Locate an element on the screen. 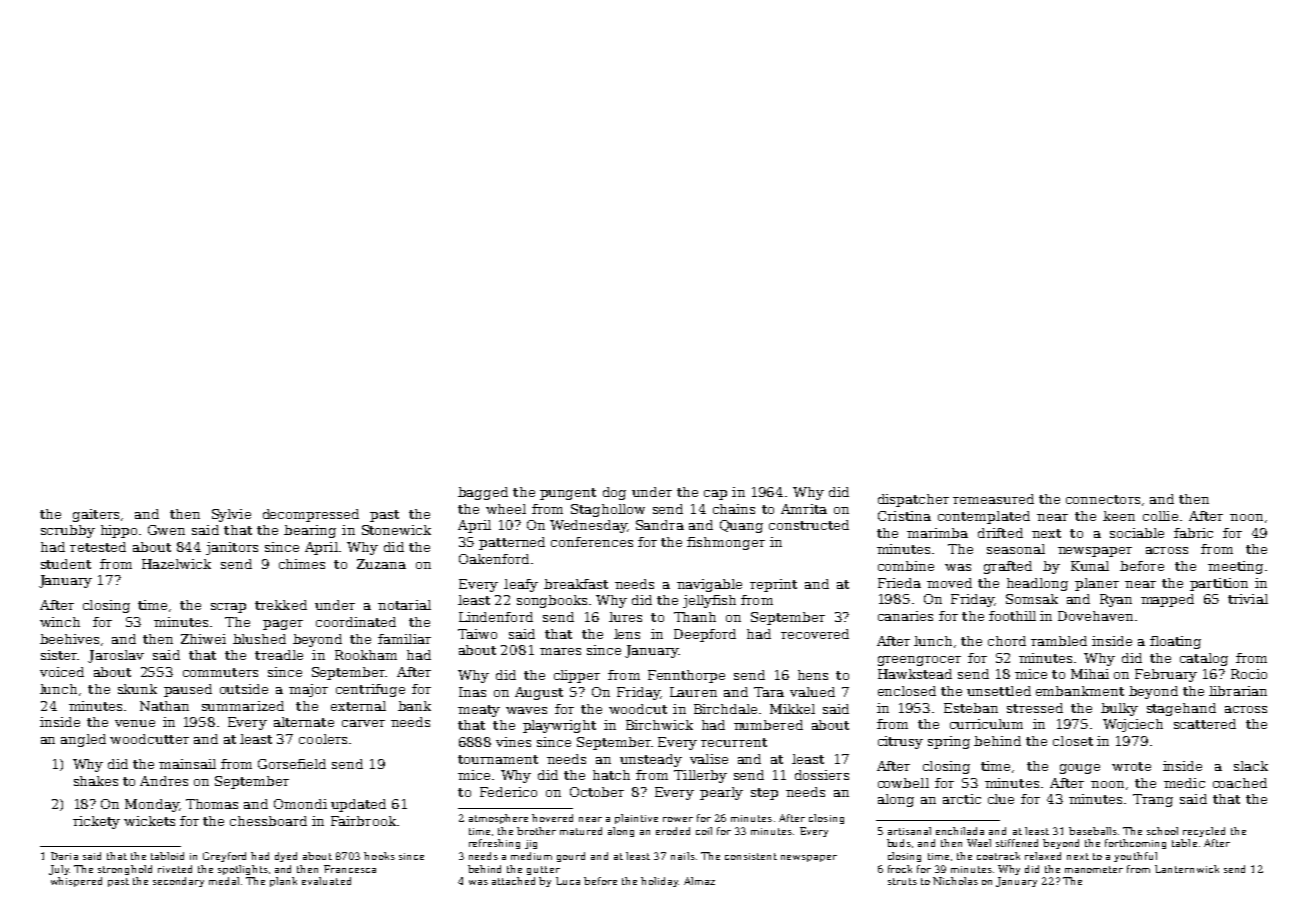 The image size is (1308, 924). clipper is located at coordinates (577, 676).
